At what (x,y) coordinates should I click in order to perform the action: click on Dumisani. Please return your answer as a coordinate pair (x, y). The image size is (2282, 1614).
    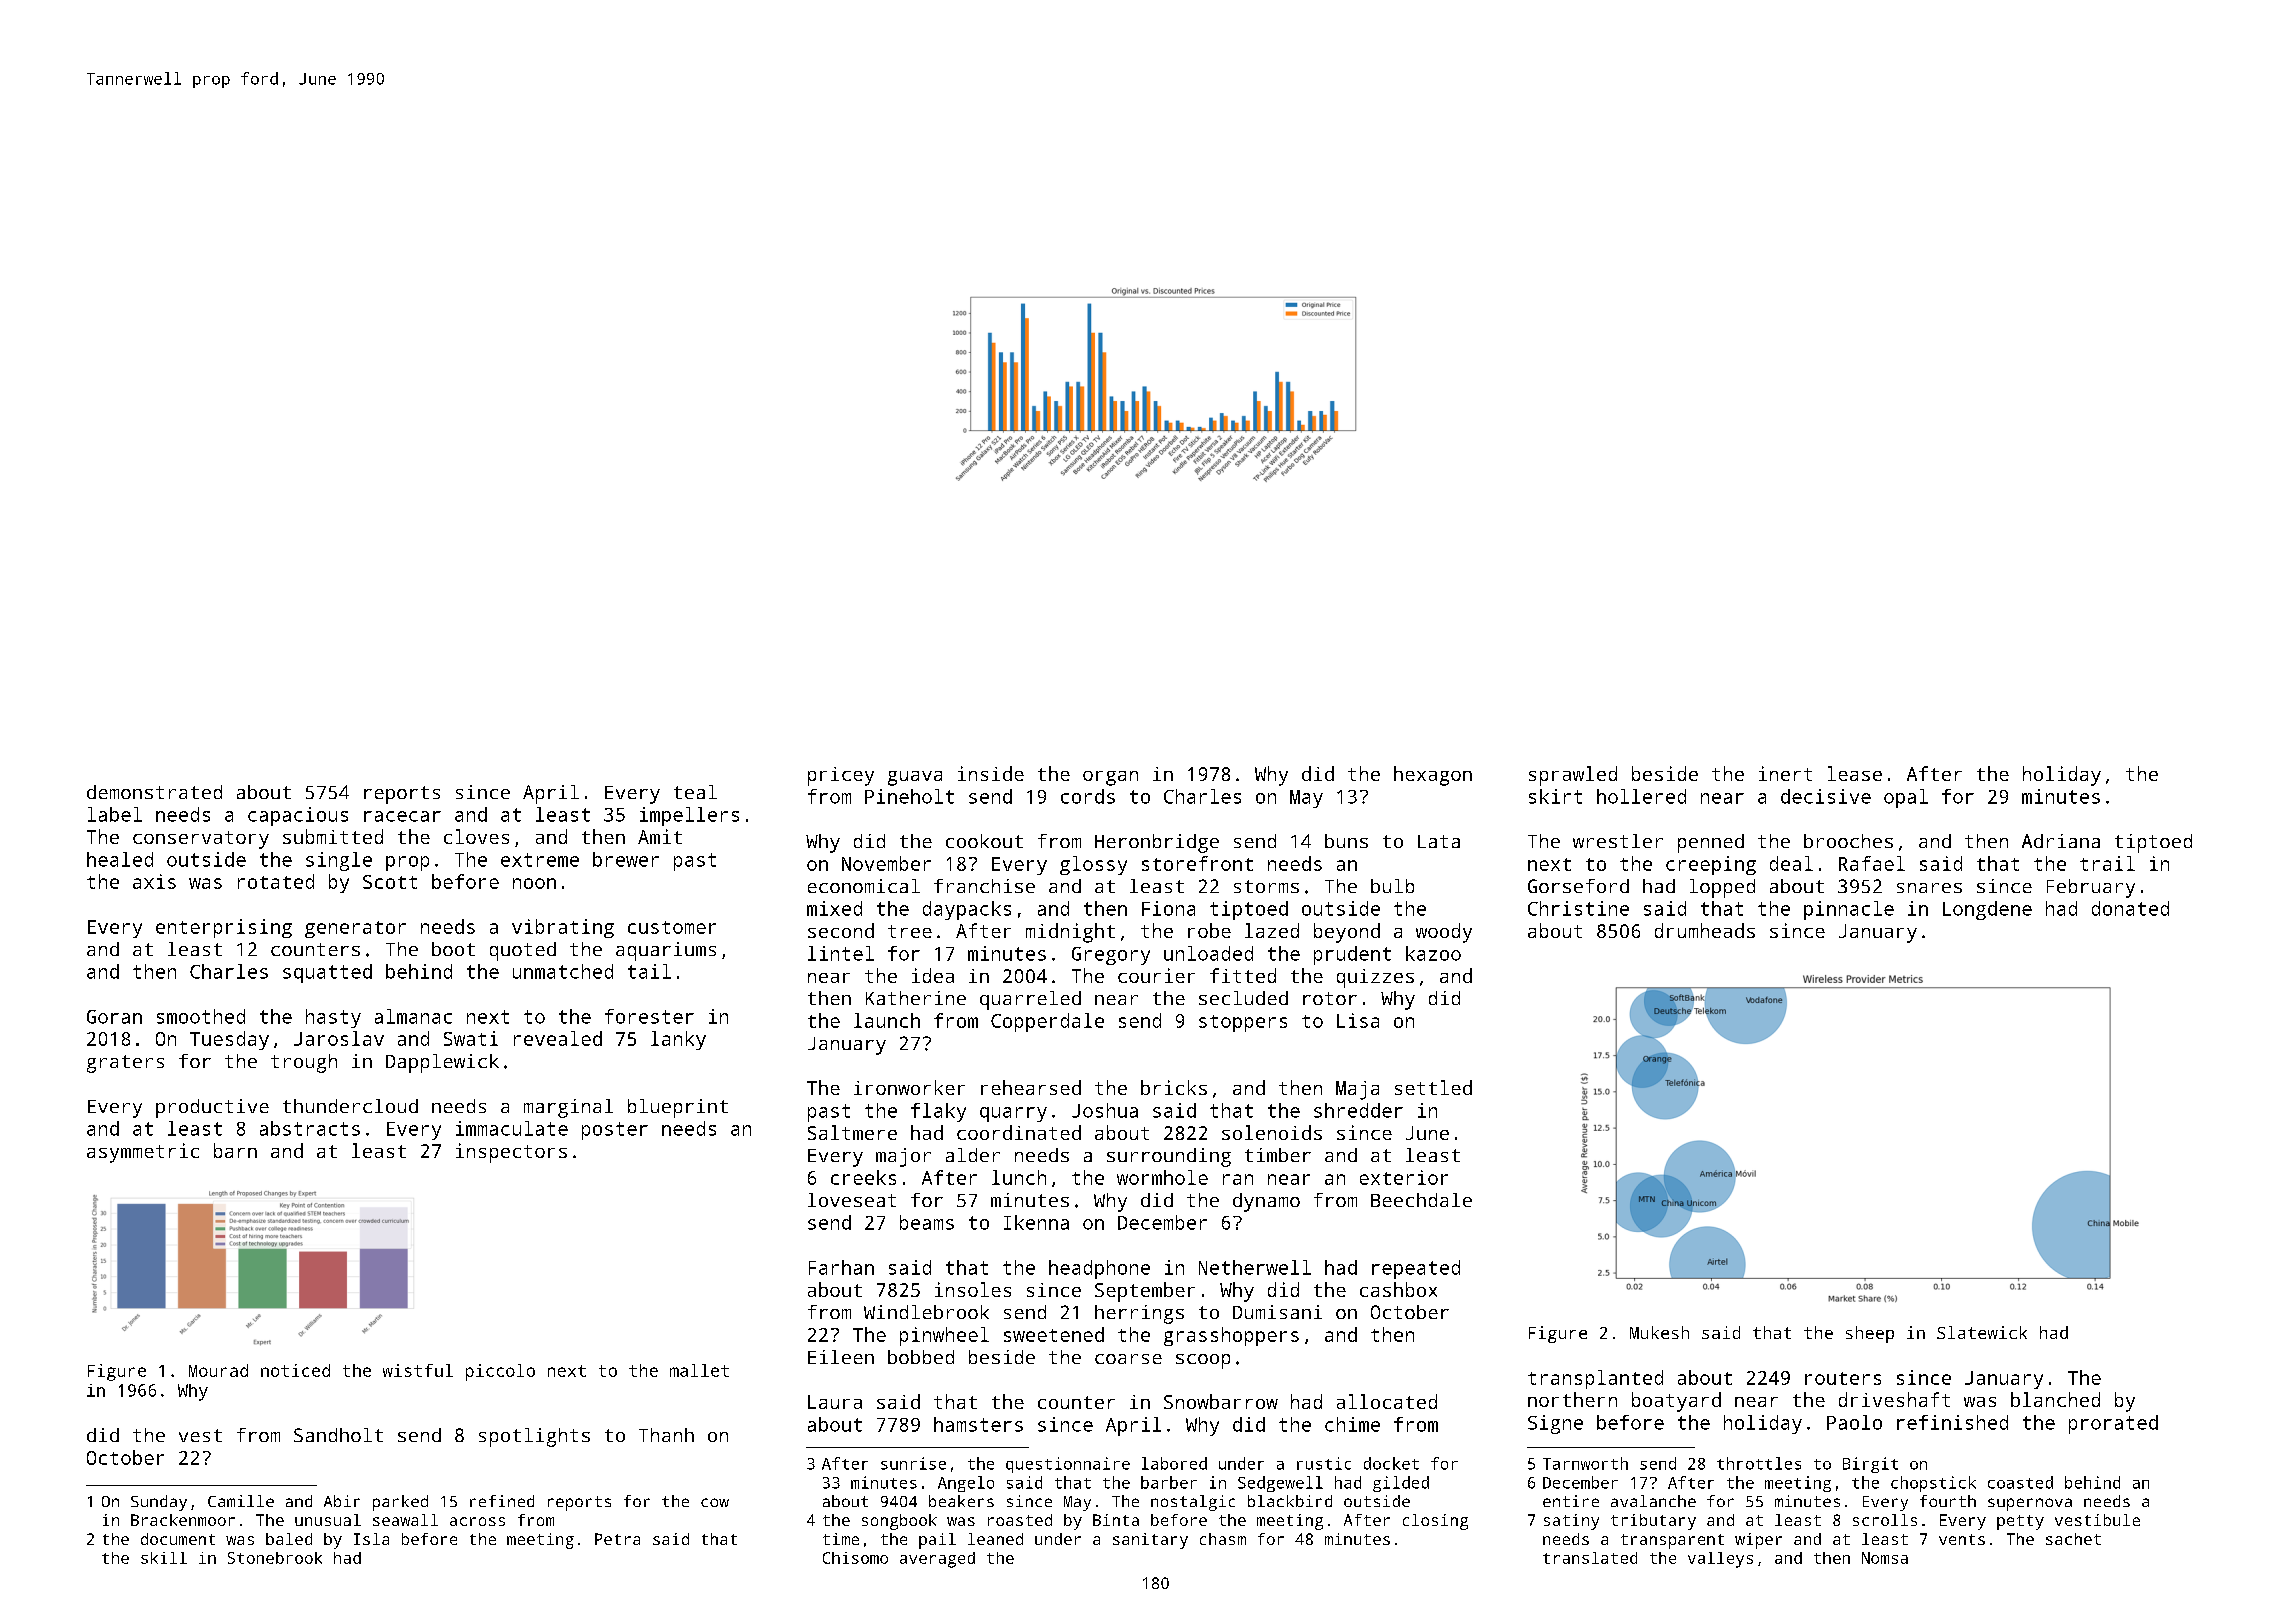
    Looking at the image, I should click on (1277, 1312).
